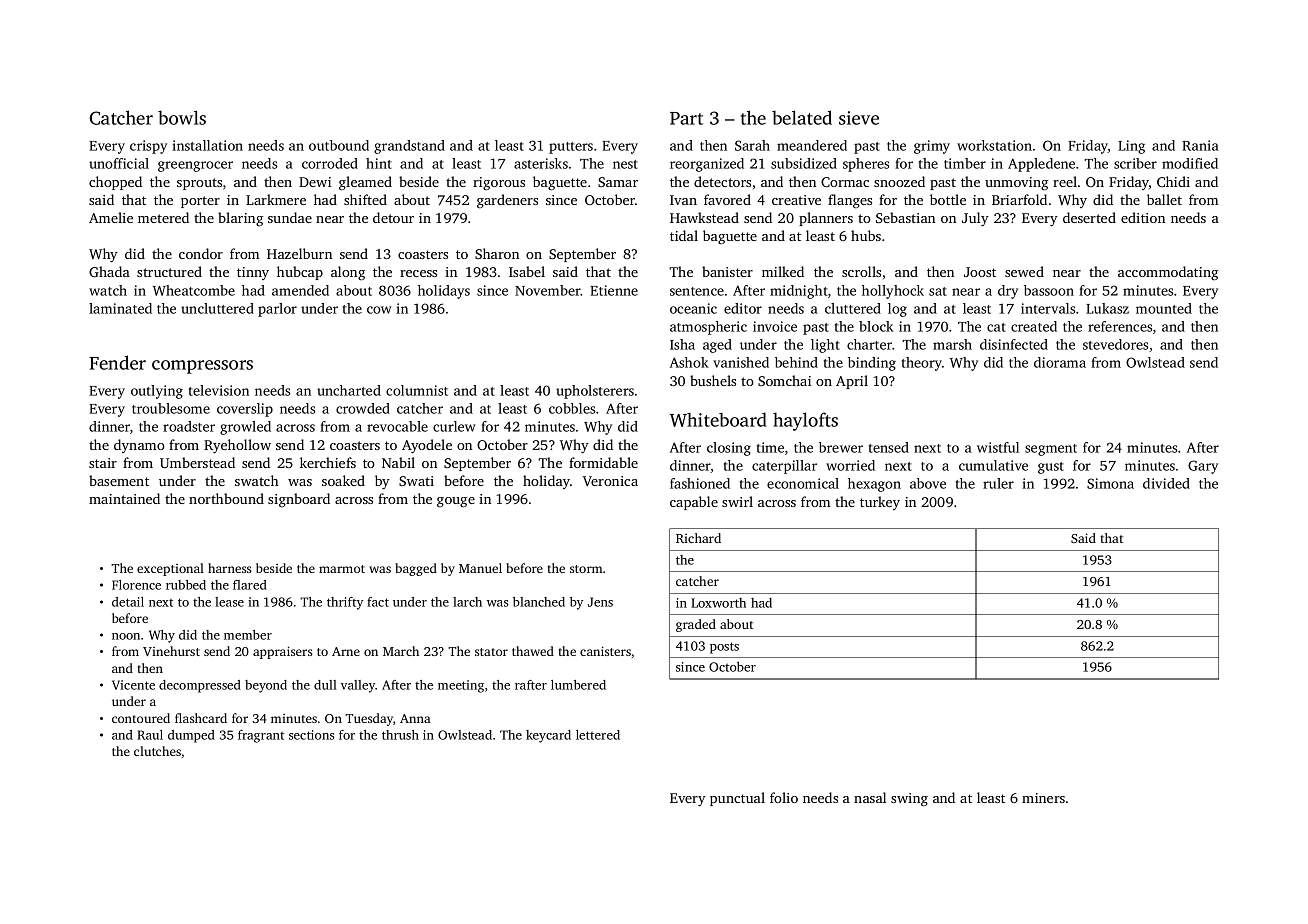 The height and width of the screenshot is (924, 1308). What do you see at coordinates (686, 118) in the screenshot?
I see `Part` at bounding box center [686, 118].
